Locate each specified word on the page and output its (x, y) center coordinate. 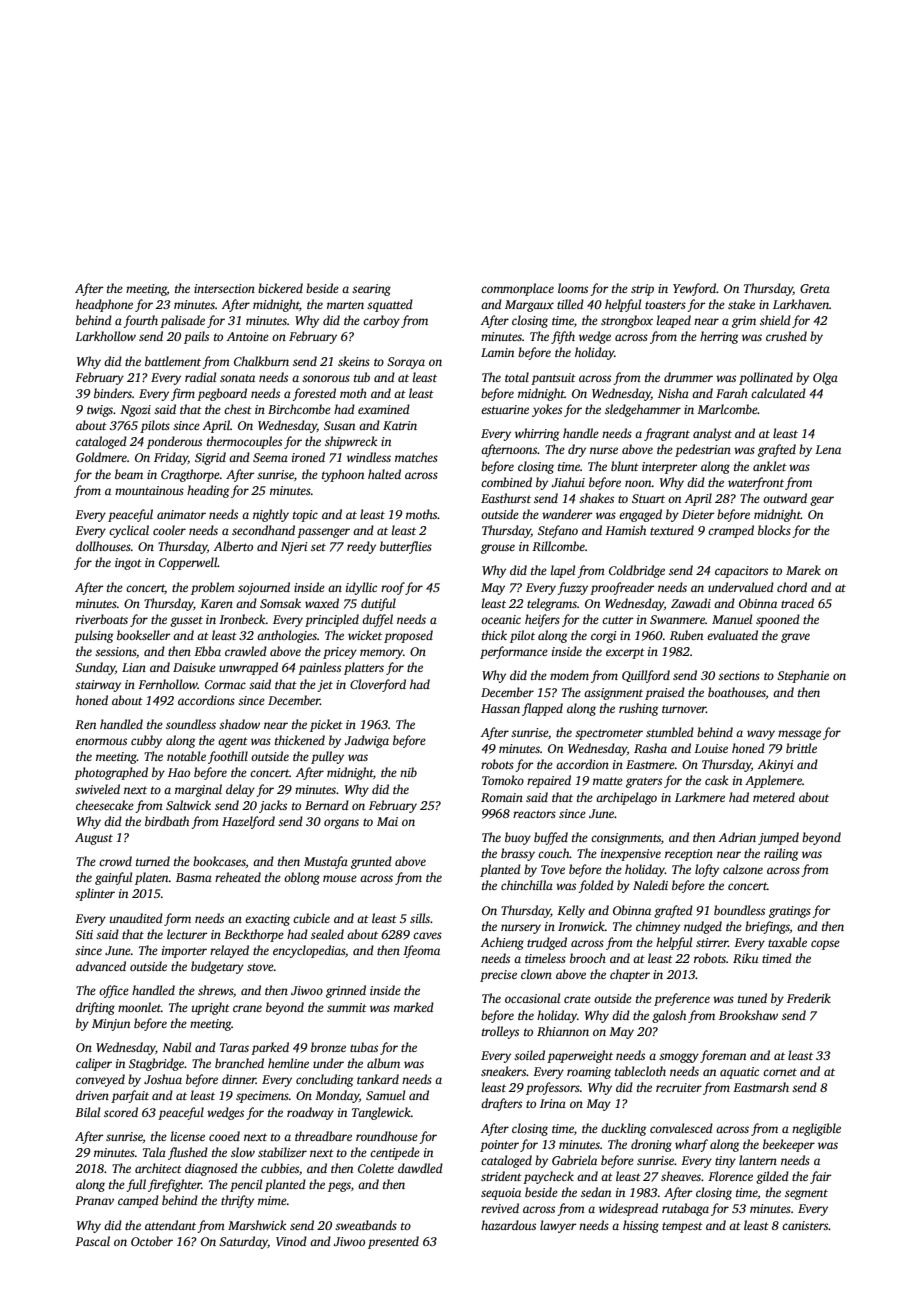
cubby (146, 741)
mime (272, 1200)
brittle (801, 748)
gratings (790, 912)
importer (184, 952)
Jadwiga (366, 741)
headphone (104, 305)
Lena (828, 449)
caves (427, 935)
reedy (361, 547)
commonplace (517, 289)
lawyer (558, 1226)
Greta (815, 288)
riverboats (102, 619)
